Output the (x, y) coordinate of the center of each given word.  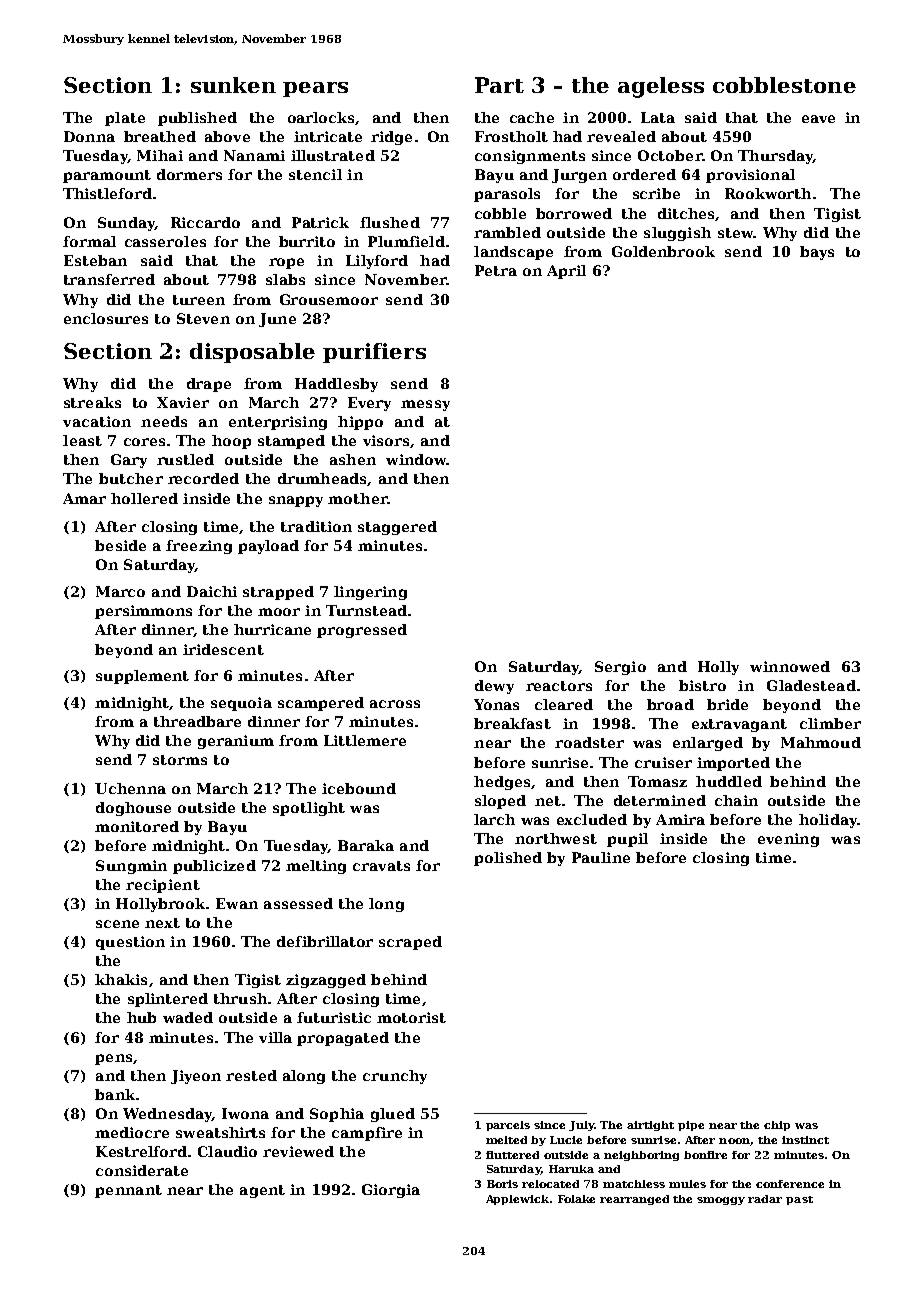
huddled (729, 781)
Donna (89, 136)
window (416, 459)
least (82, 440)
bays (817, 253)
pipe (691, 1126)
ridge (391, 138)
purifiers (374, 353)
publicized (214, 867)
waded (188, 1017)
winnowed (790, 666)
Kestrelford (141, 1151)
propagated (343, 1039)
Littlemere (365, 740)
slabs (285, 279)
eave (818, 119)
